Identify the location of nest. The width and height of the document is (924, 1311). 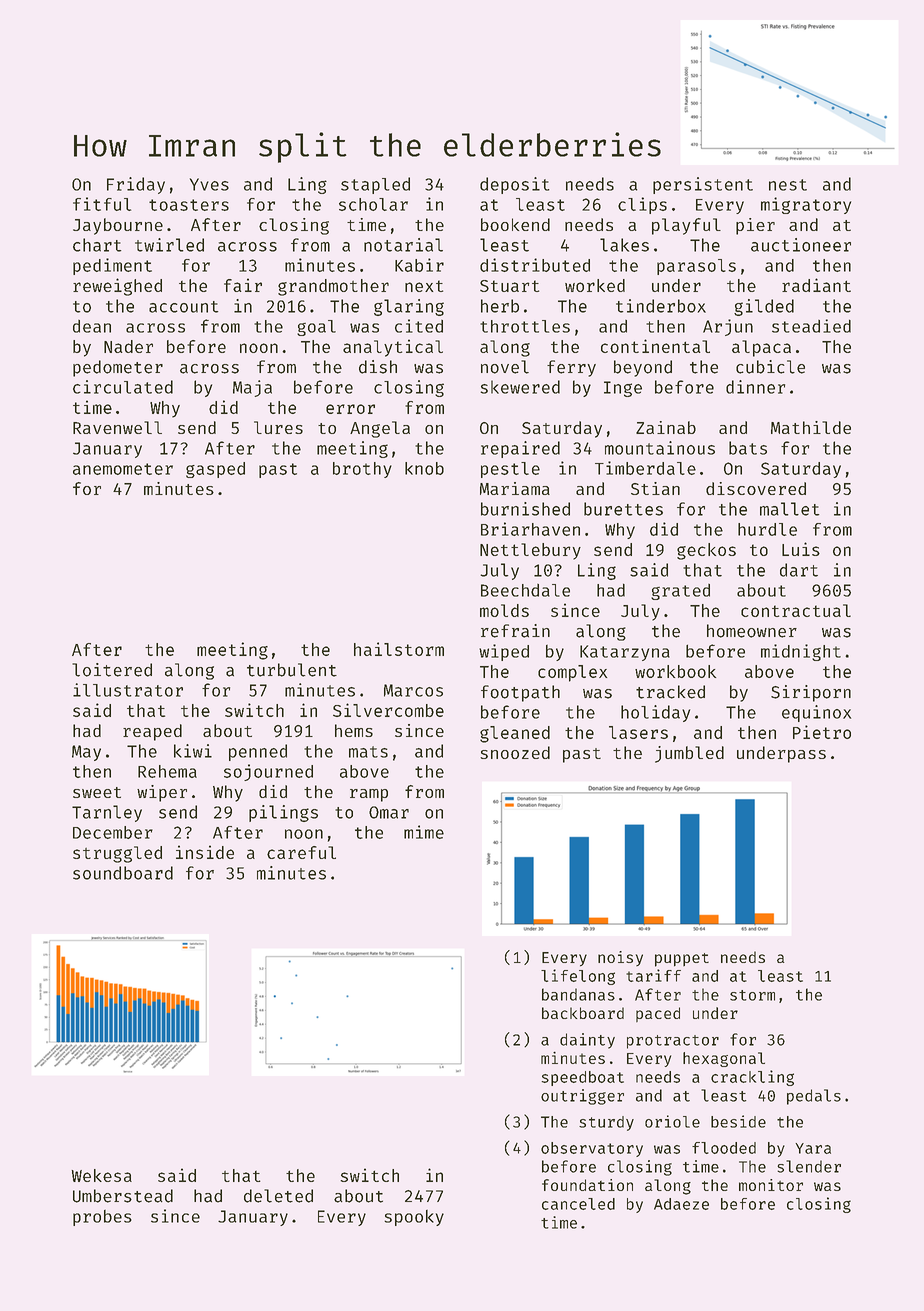
(788, 185).
